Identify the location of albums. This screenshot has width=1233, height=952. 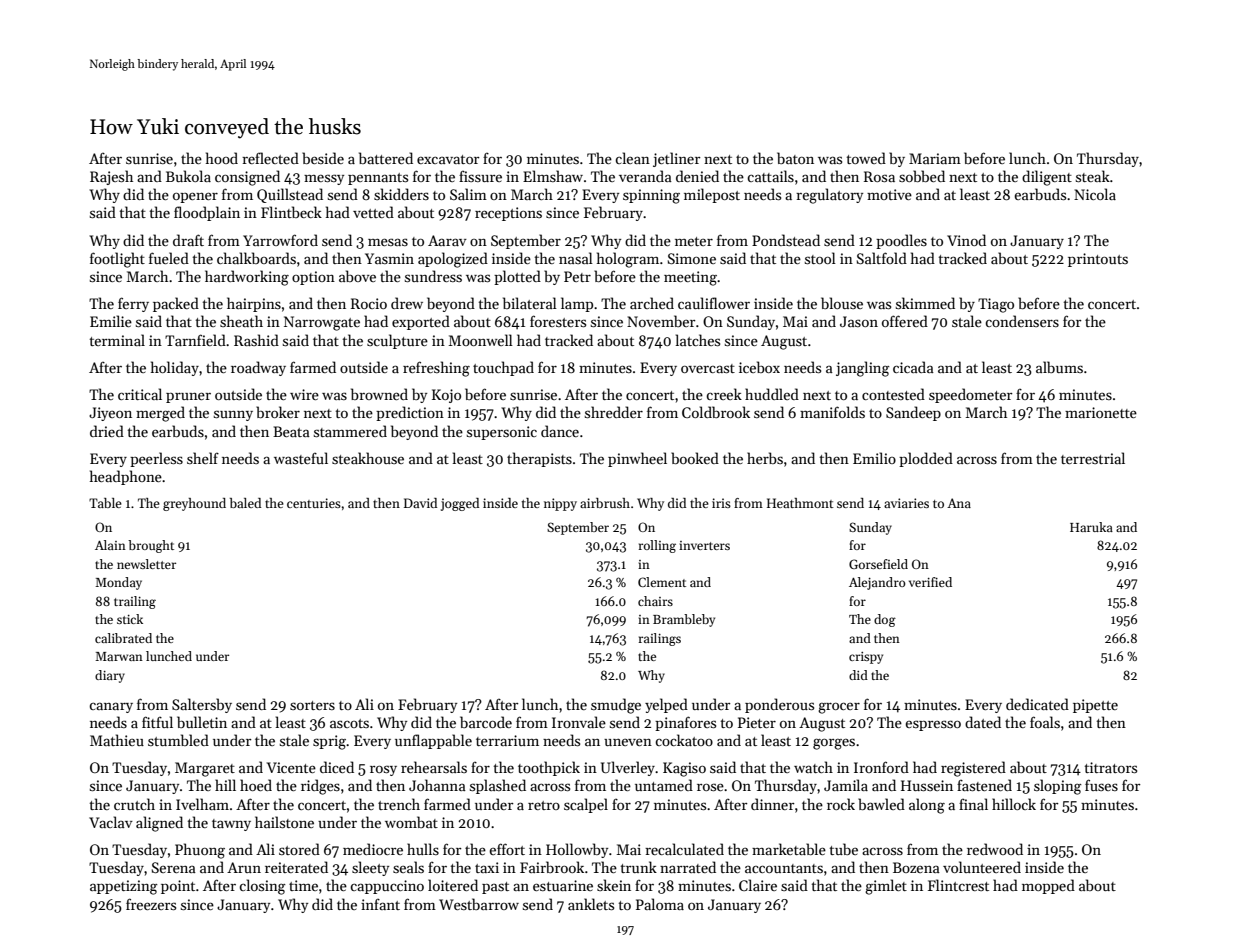
(1059, 367).
